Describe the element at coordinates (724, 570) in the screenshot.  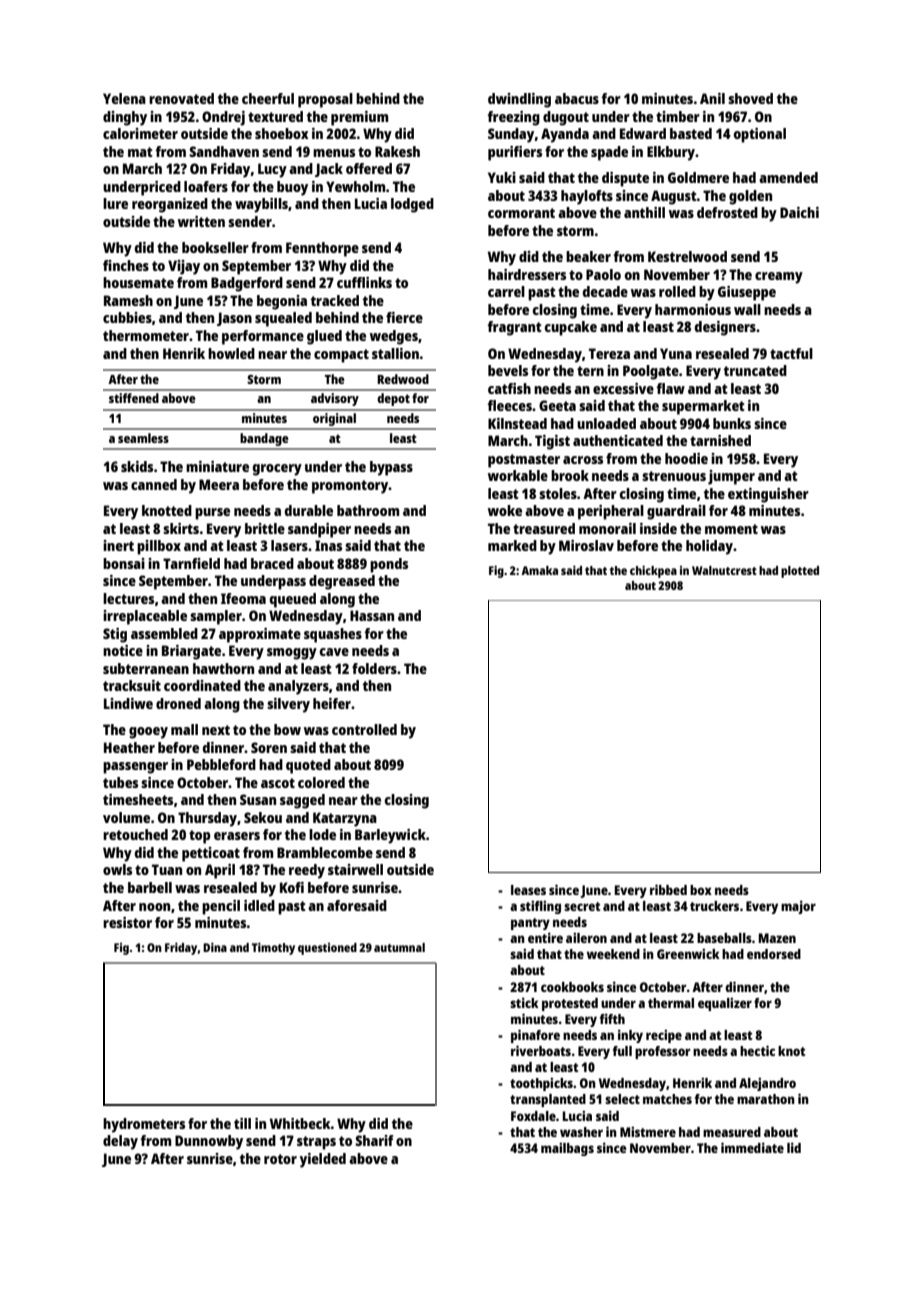
I see `Walnutcrest` at that location.
